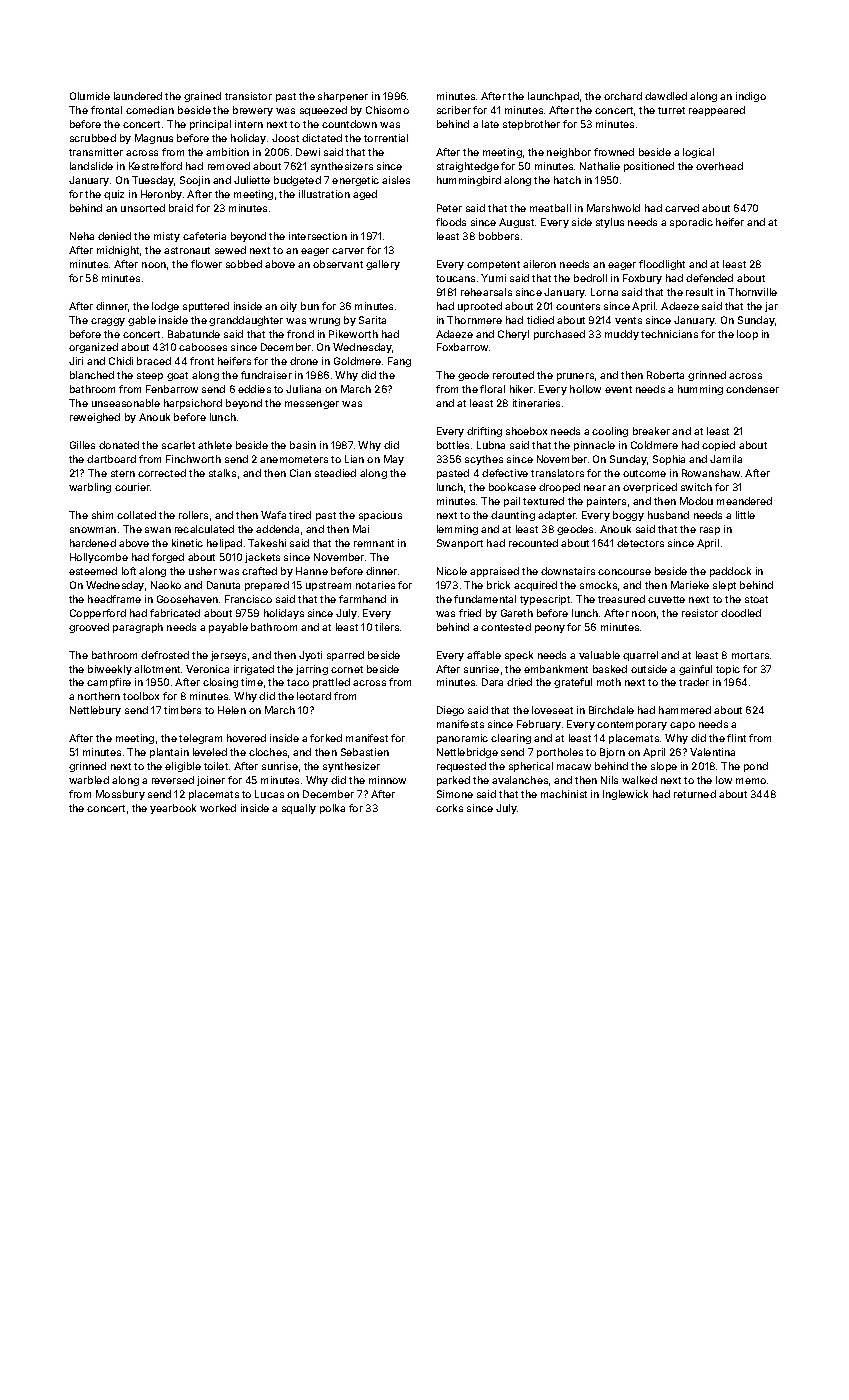 The image size is (849, 1400). I want to click on aileron, so click(539, 264).
